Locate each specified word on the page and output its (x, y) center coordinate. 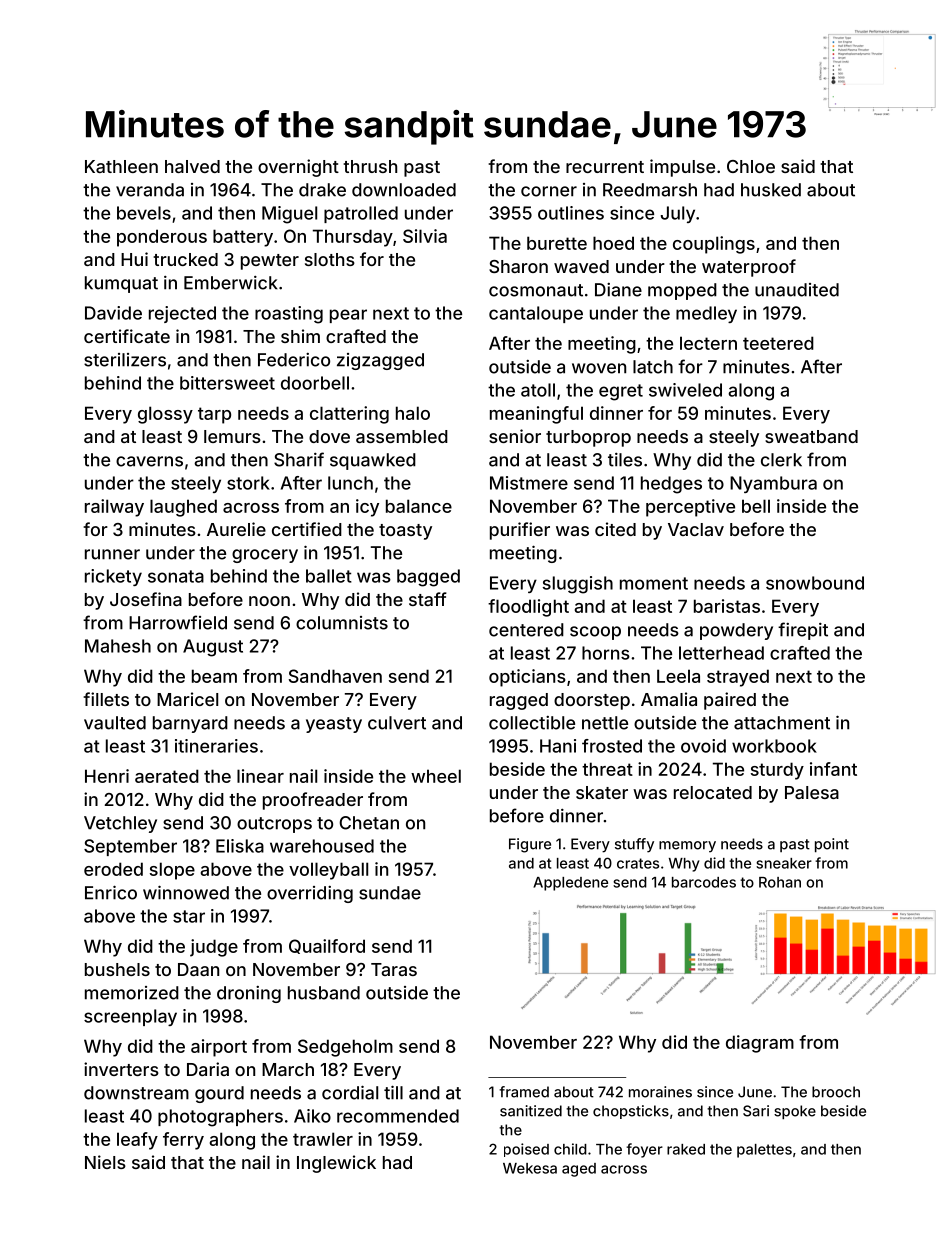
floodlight (528, 608)
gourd (219, 1094)
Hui (134, 259)
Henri (107, 776)
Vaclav (696, 529)
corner (549, 191)
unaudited (797, 290)
